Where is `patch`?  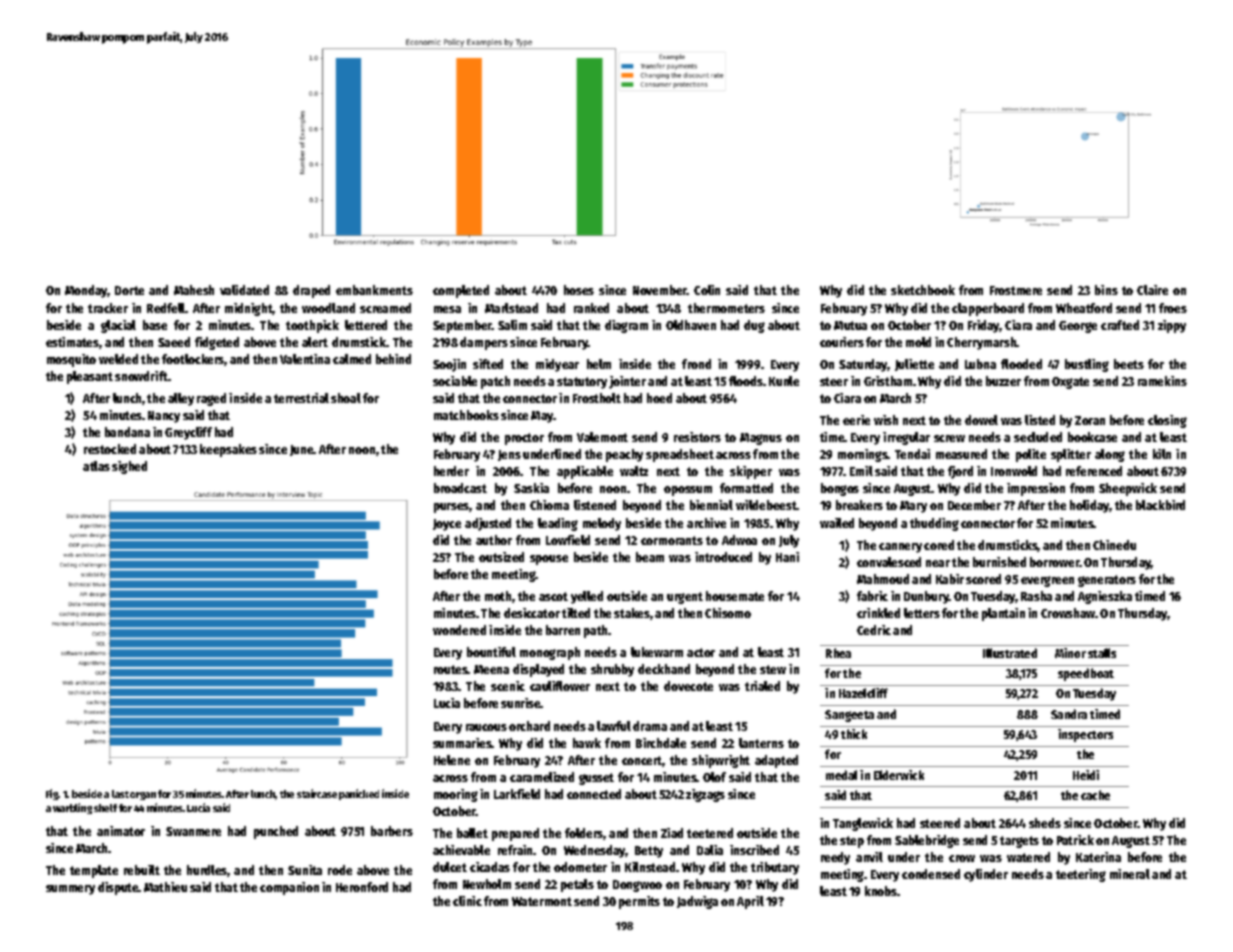
patch is located at coordinates (495, 382).
